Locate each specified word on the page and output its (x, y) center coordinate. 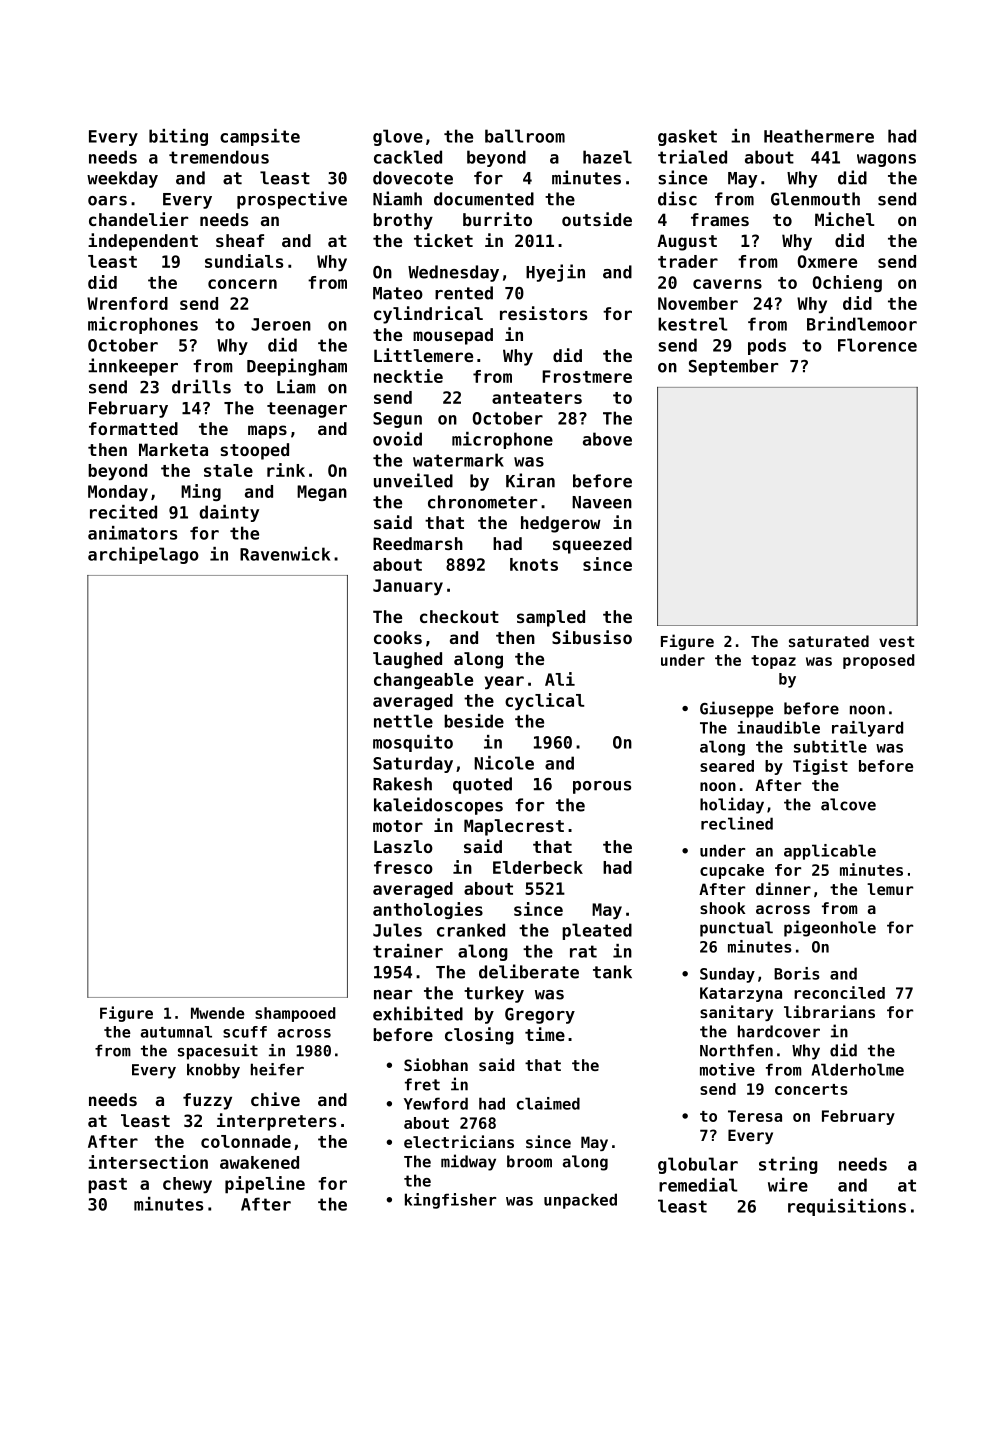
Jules (397, 930)
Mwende (218, 1013)
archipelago (143, 555)
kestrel (693, 324)
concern (242, 284)
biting (178, 137)
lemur (890, 889)
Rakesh (402, 784)
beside (474, 721)
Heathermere (819, 136)
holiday (732, 805)
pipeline (265, 1185)
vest (896, 641)
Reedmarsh (418, 543)
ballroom (525, 136)
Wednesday (453, 273)
